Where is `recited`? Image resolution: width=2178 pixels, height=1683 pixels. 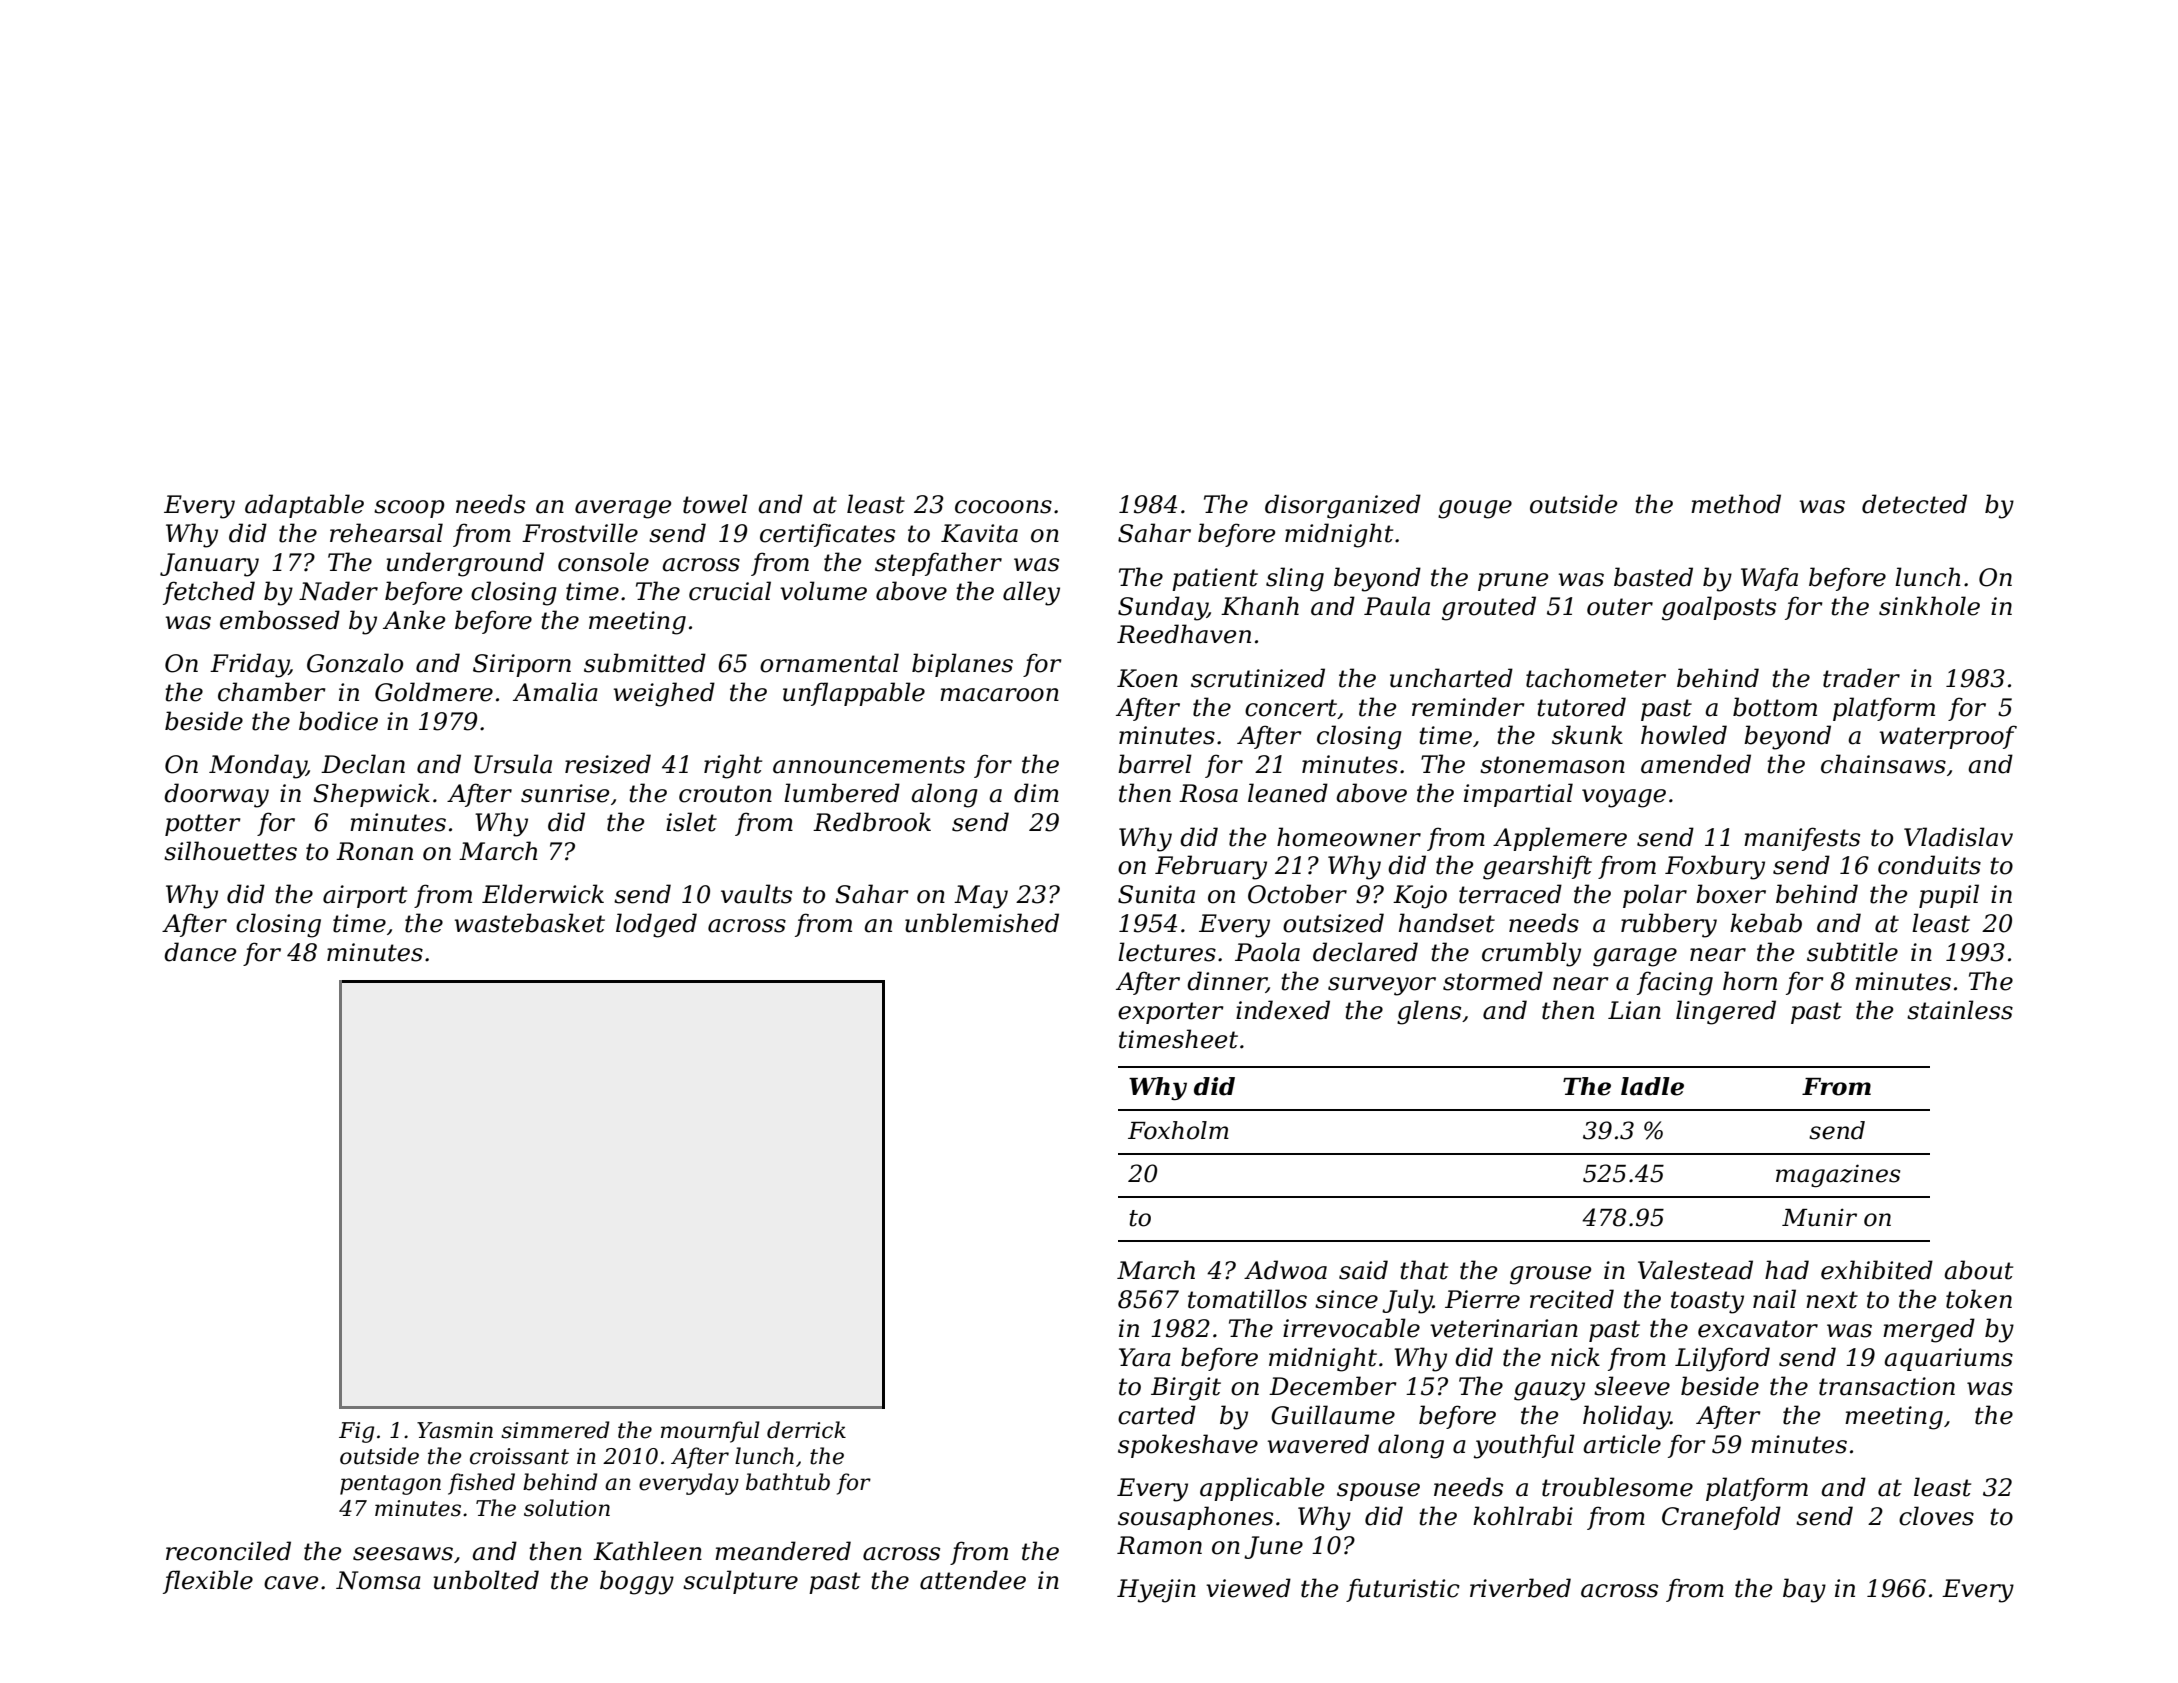
recited is located at coordinates (1572, 1299).
